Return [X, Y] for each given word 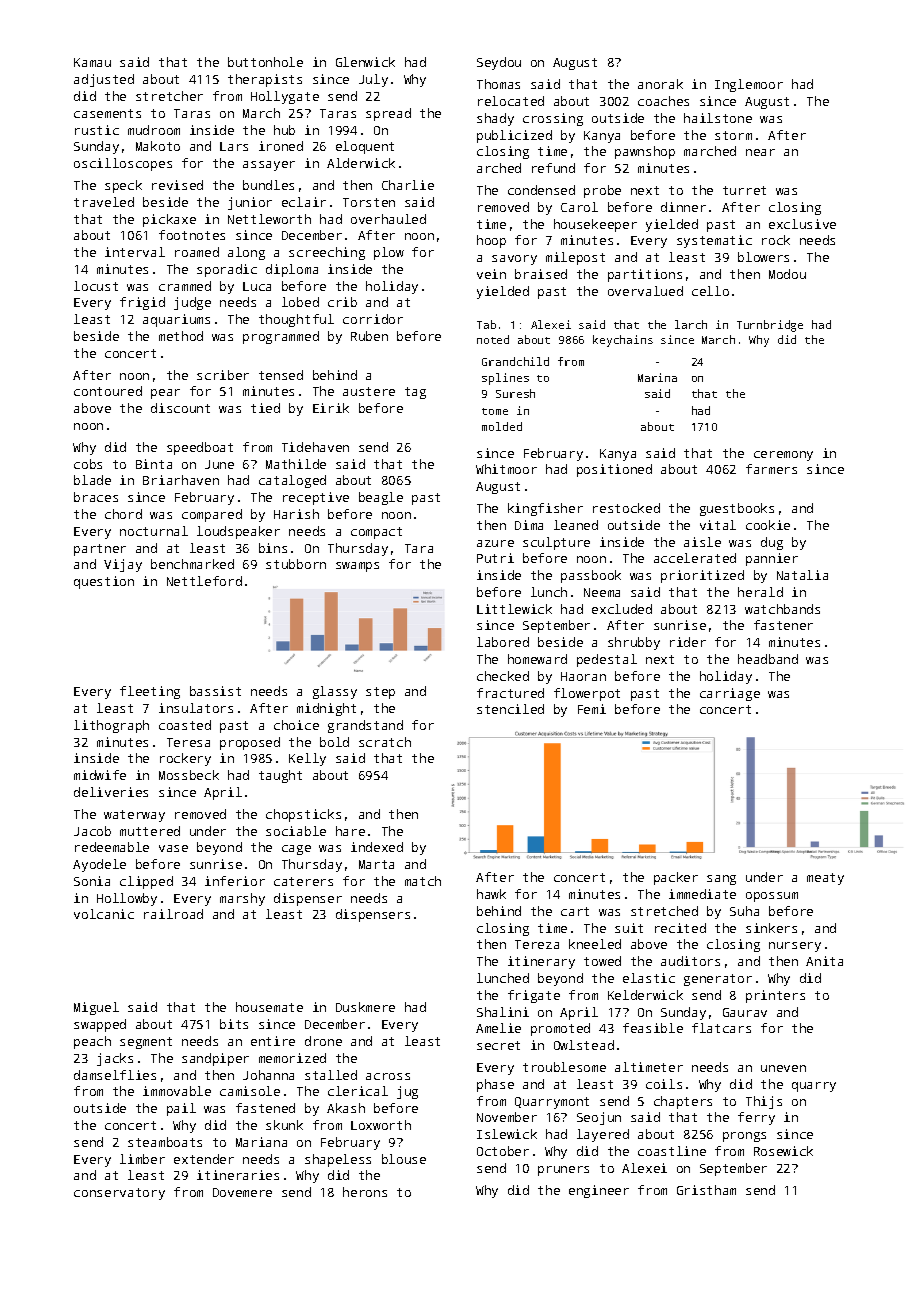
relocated [511, 101]
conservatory [119, 1194]
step [380, 693]
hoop [491, 241]
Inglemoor [749, 85]
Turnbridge [770, 326]
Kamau [92, 62]
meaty [825, 879]
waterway [134, 816]
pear [165, 394]
